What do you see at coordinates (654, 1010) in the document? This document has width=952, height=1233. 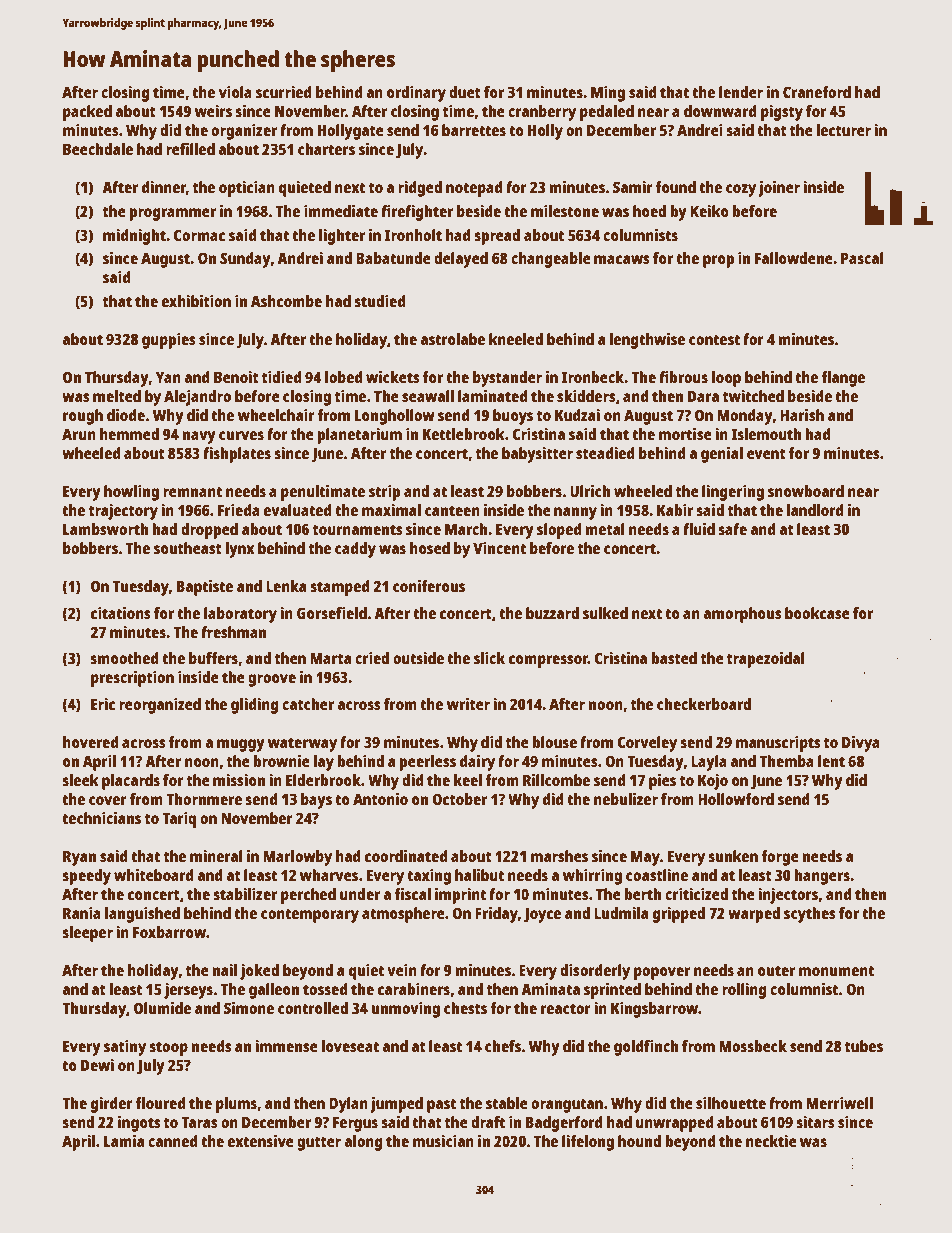 I see `Kingsbarrow` at bounding box center [654, 1010].
